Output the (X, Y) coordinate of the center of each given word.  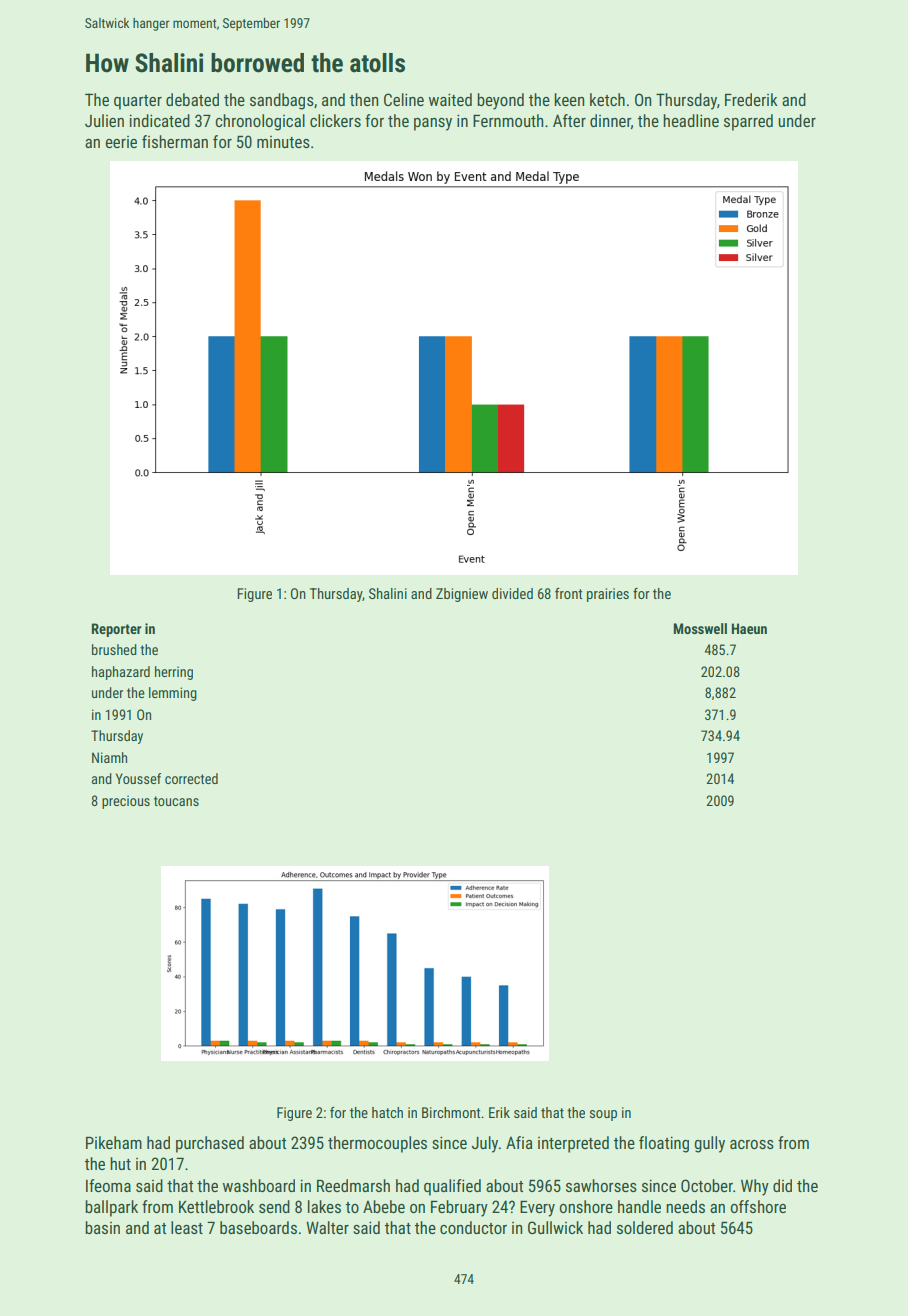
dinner (610, 121)
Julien (104, 120)
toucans (176, 801)
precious (126, 802)
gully (709, 1144)
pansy (433, 124)
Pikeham (114, 1142)
